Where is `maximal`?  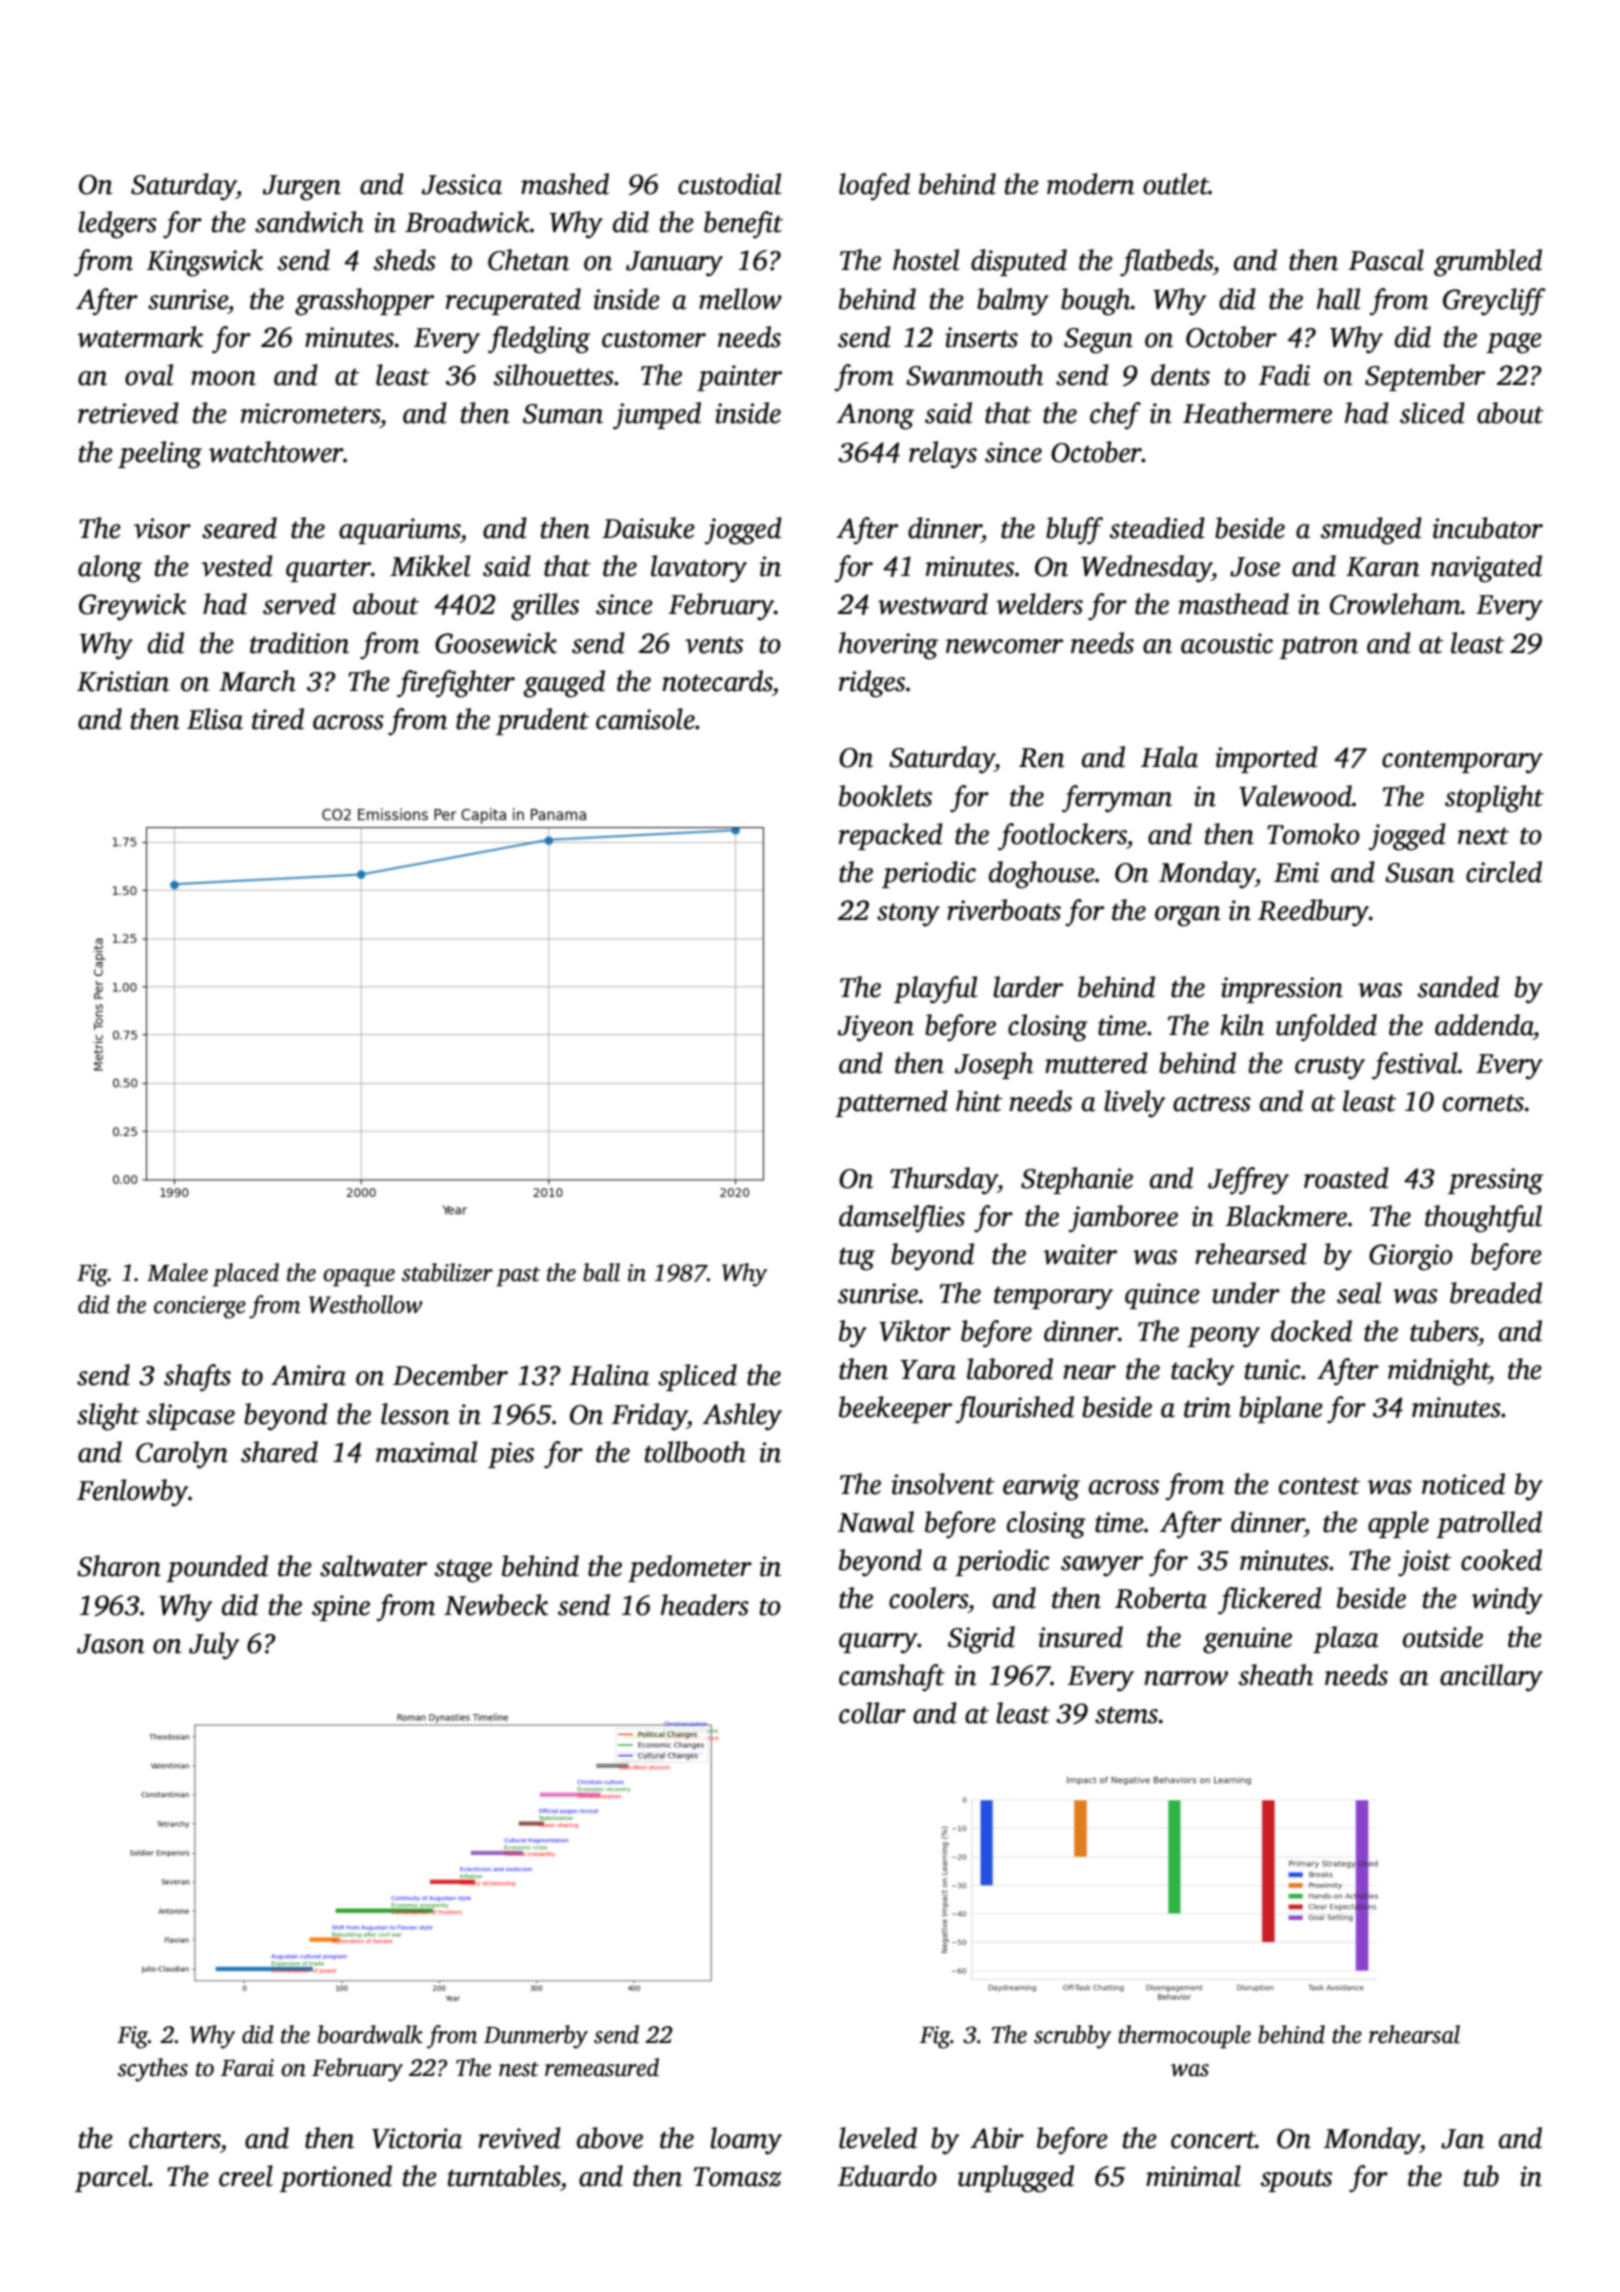
maximal is located at coordinates (426, 1452).
